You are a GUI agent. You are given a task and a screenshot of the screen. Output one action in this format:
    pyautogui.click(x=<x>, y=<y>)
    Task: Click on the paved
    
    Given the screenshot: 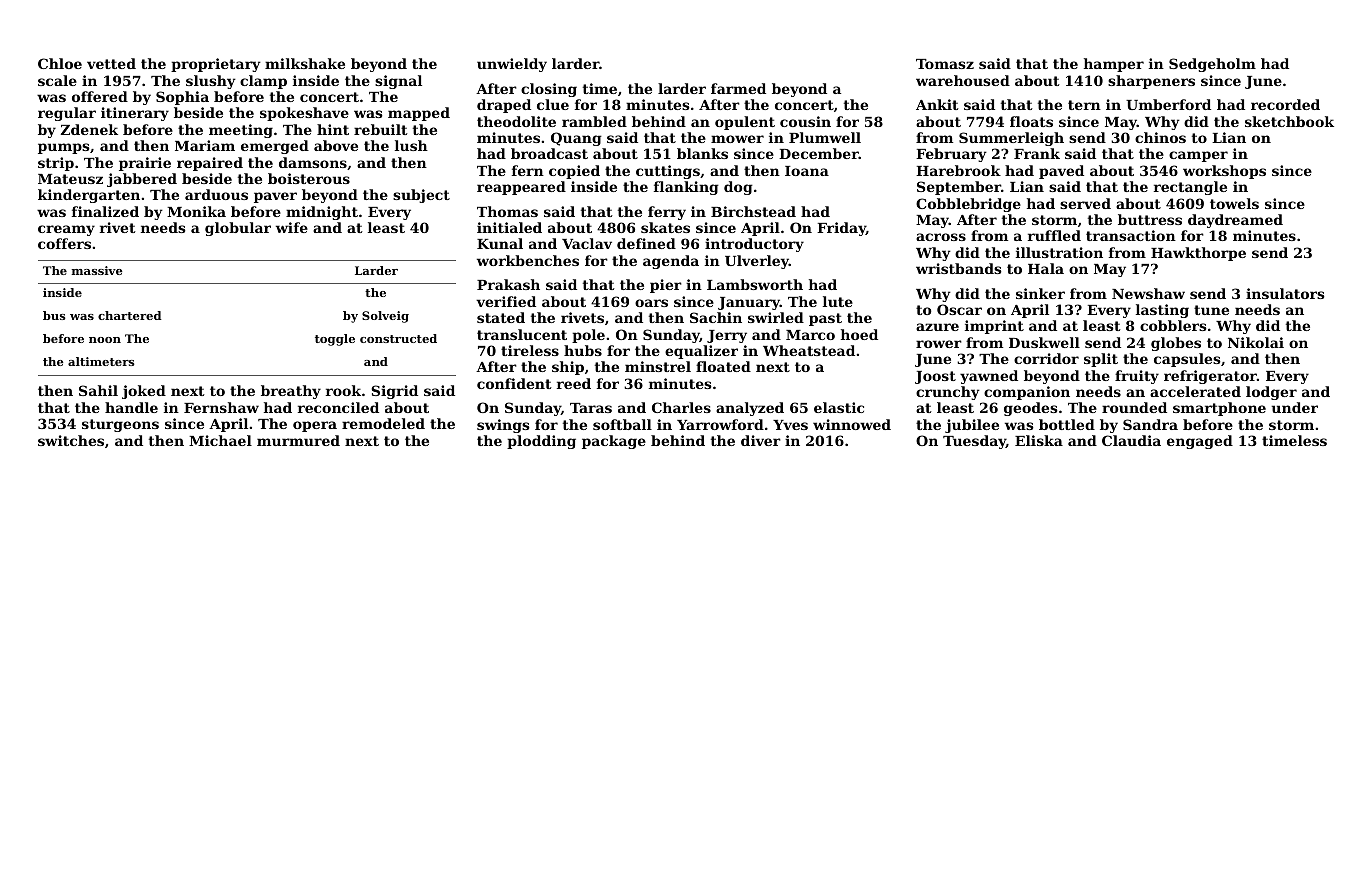 What is the action you would take?
    pyautogui.click(x=1061, y=172)
